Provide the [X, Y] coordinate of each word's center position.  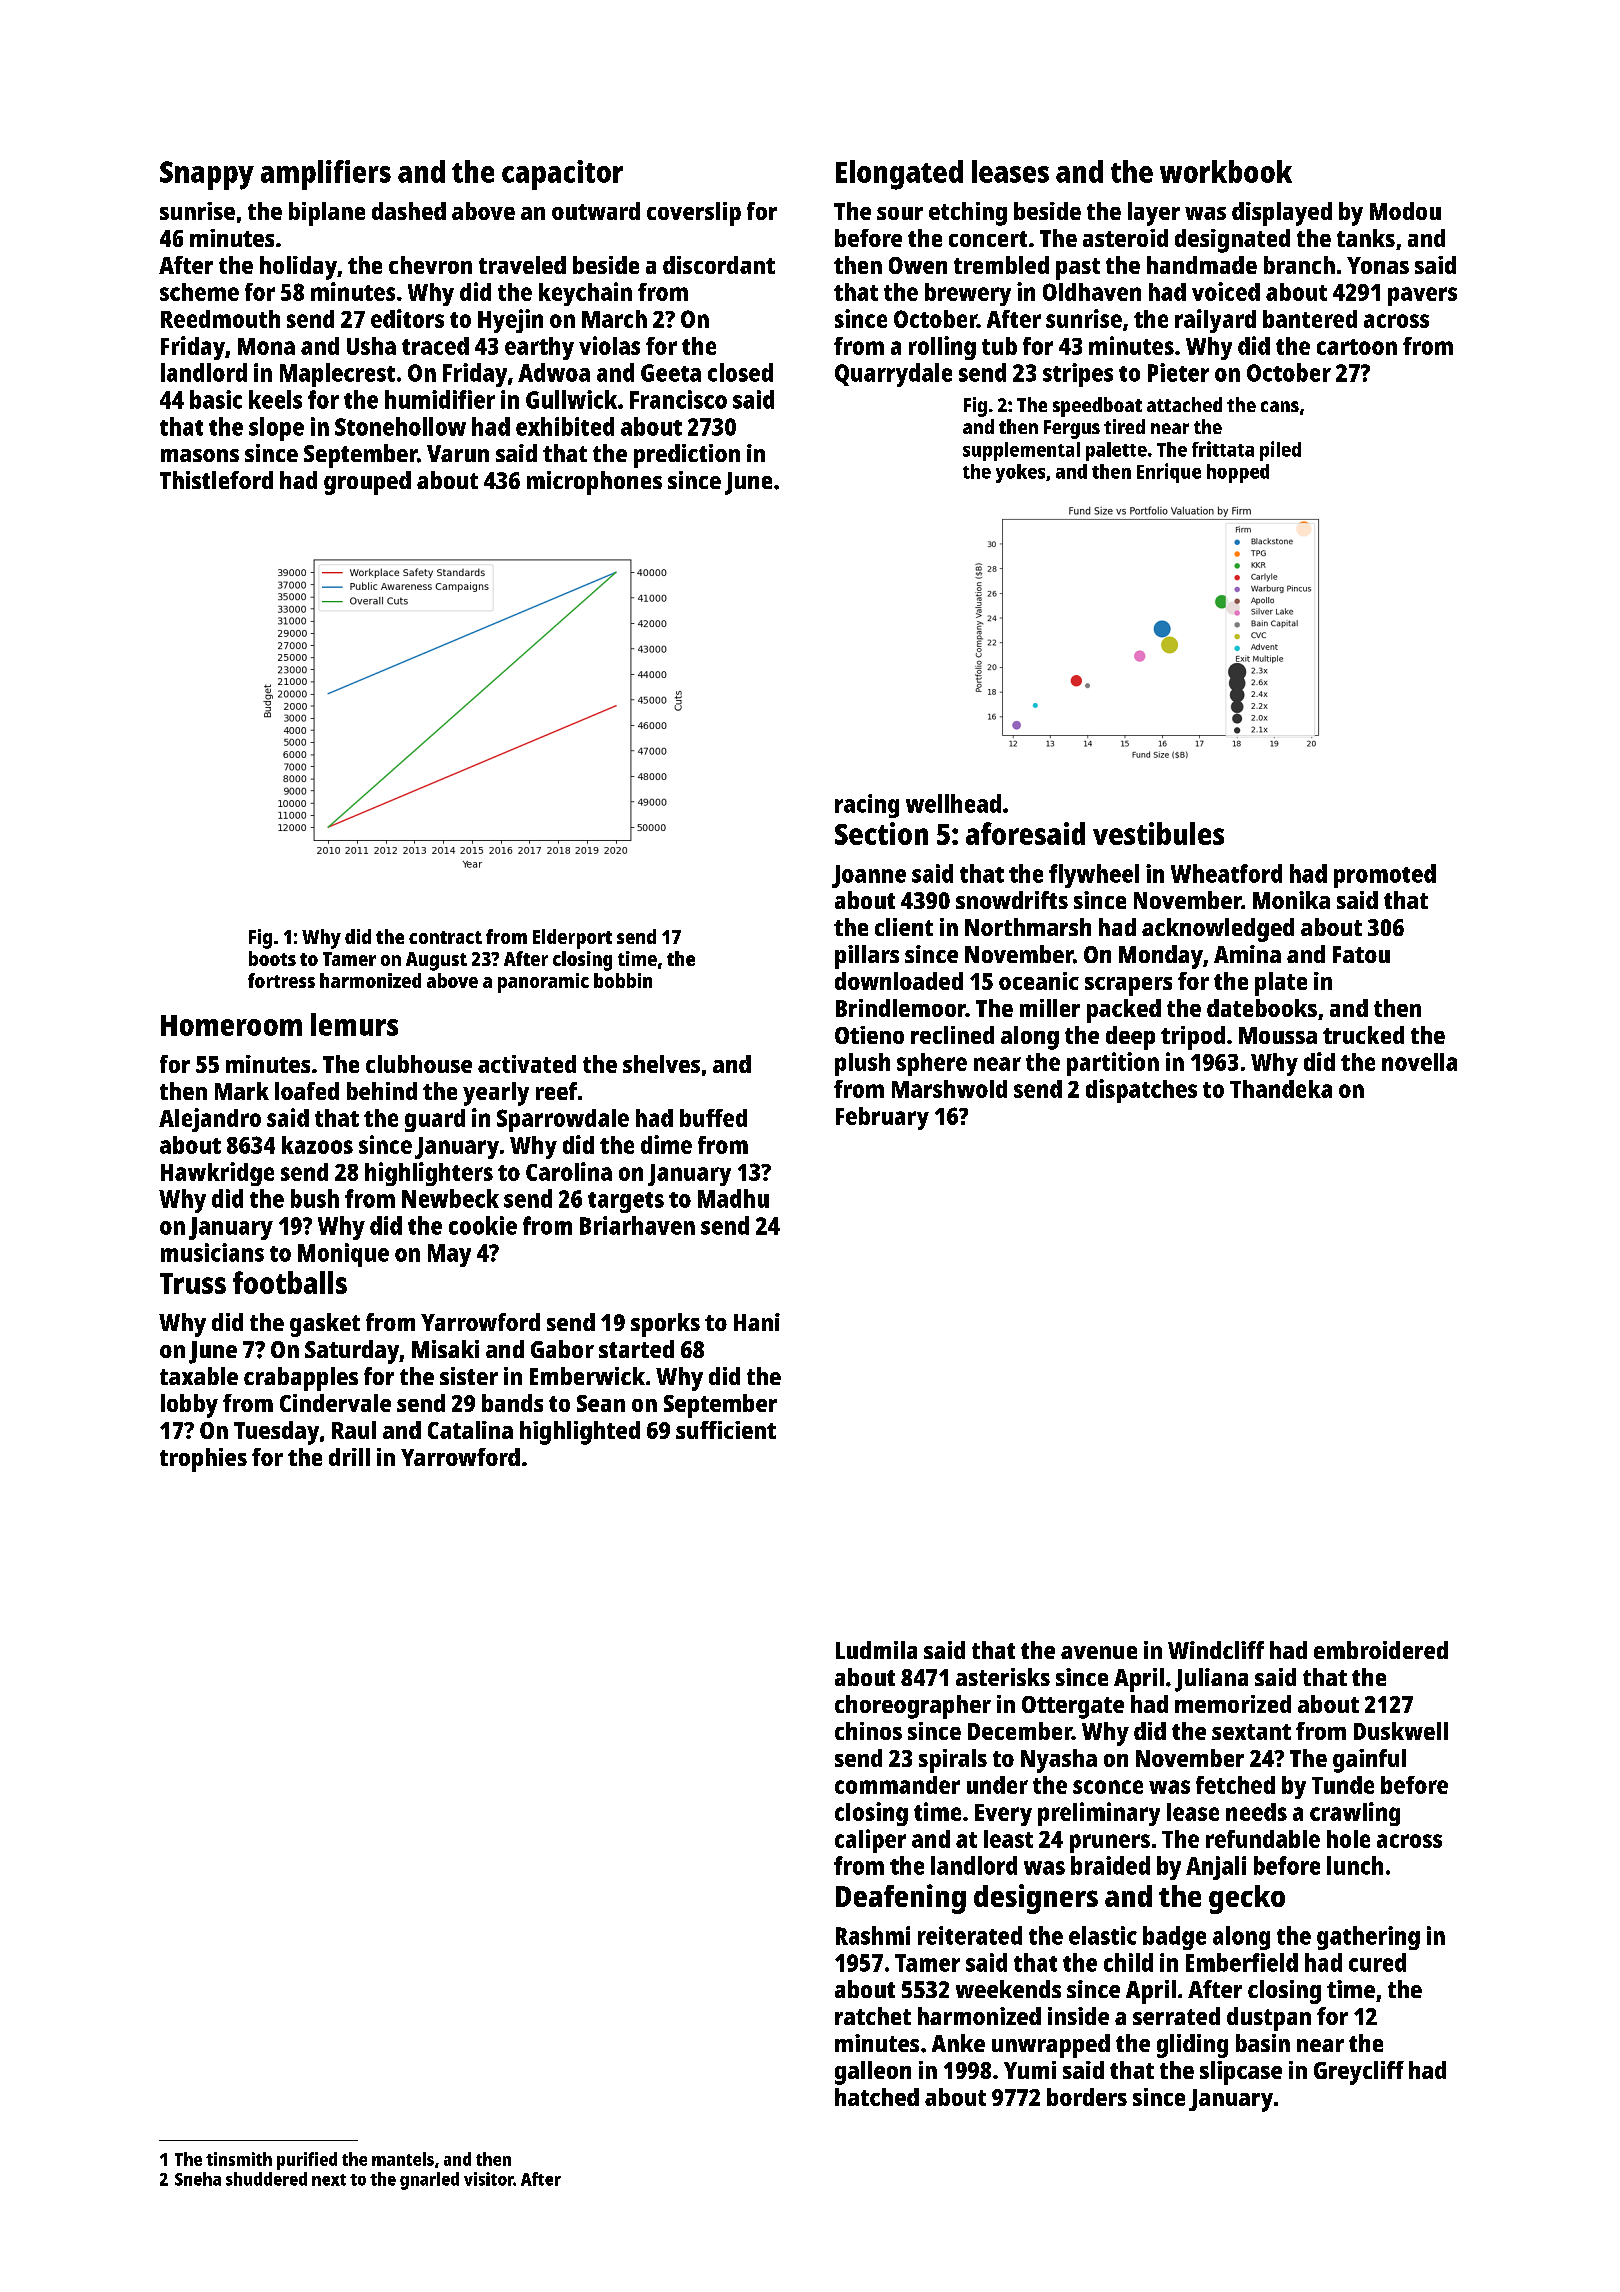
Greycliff [1359, 2073]
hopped [1238, 473]
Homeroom [231, 1025]
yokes [1020, 473]
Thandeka [1281, 1089]
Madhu [733, 1198]
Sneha [198, 2179]
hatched [877, 2097]
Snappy [207, 175]
